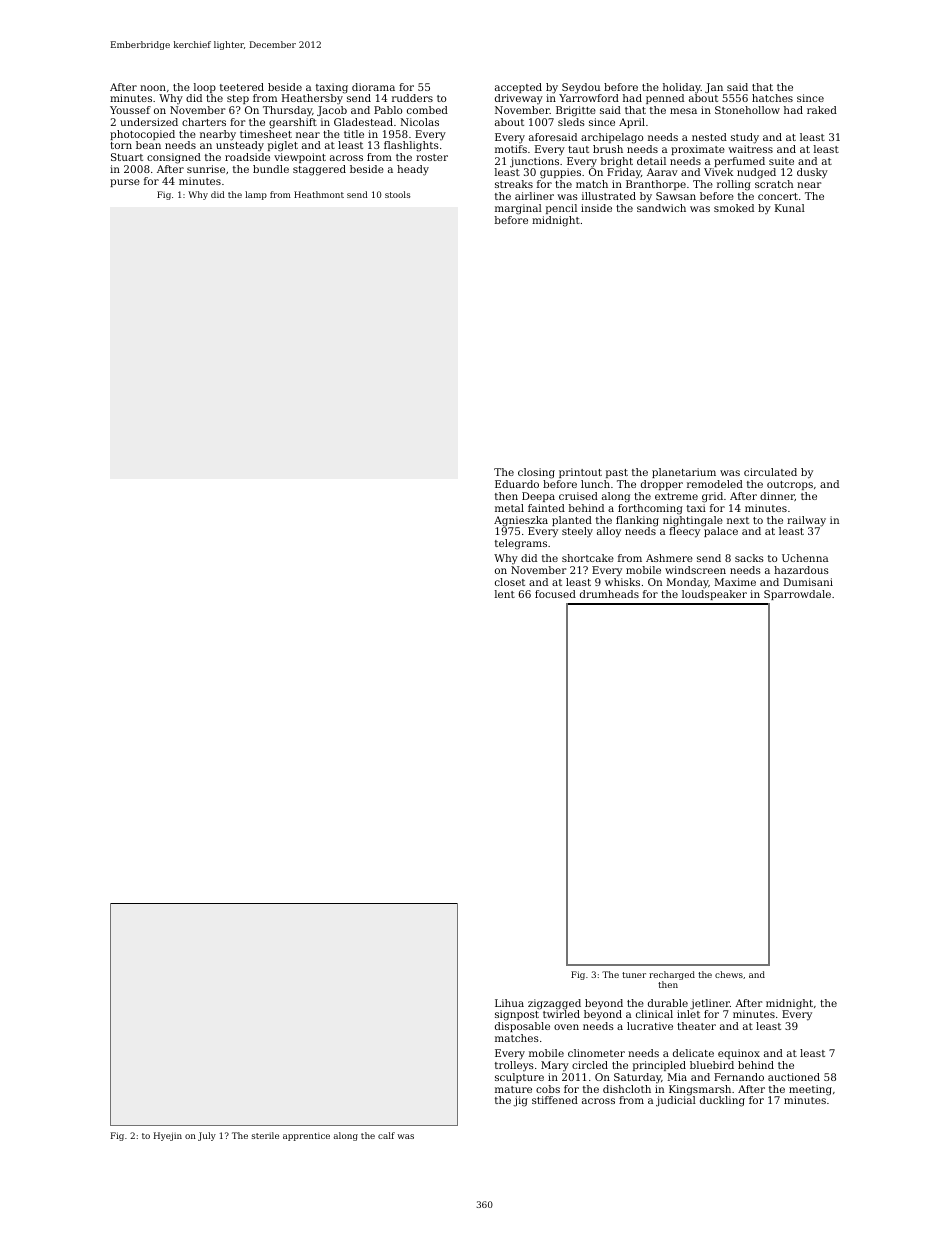  I want to click on calf, so click(386, 1135).
